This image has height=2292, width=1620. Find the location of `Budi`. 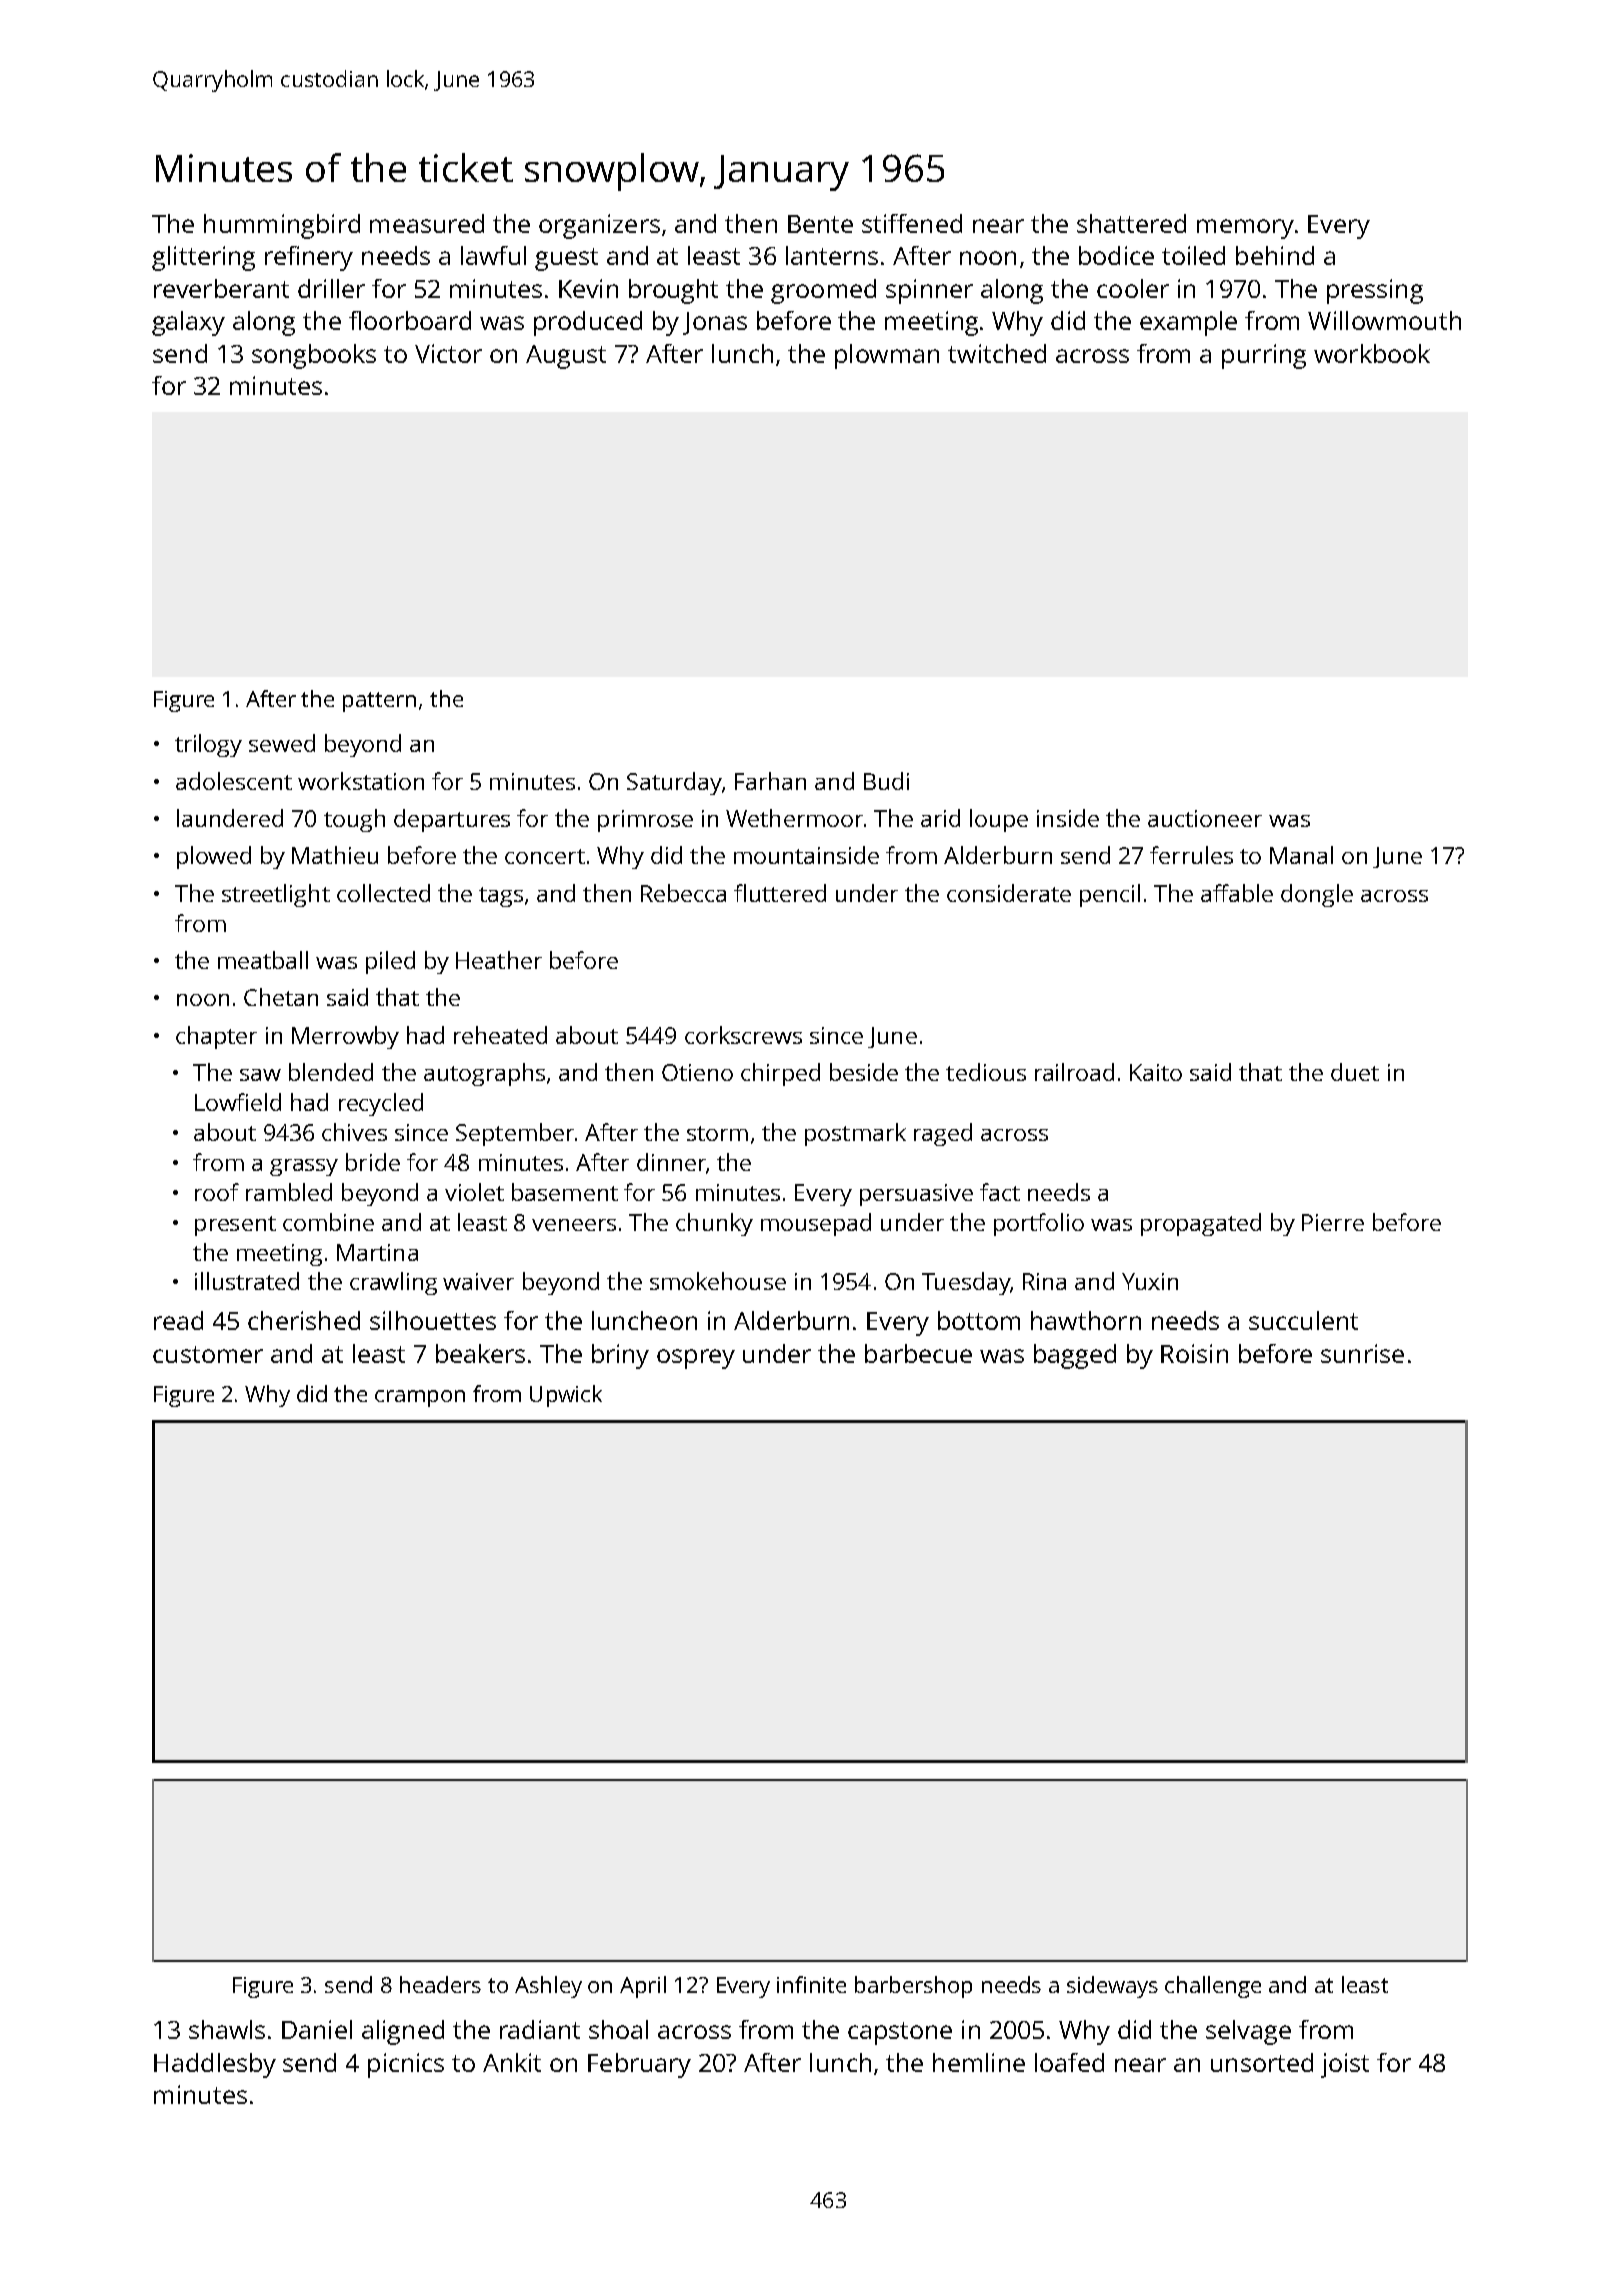

Budi is located at coordinates (886, 781).
